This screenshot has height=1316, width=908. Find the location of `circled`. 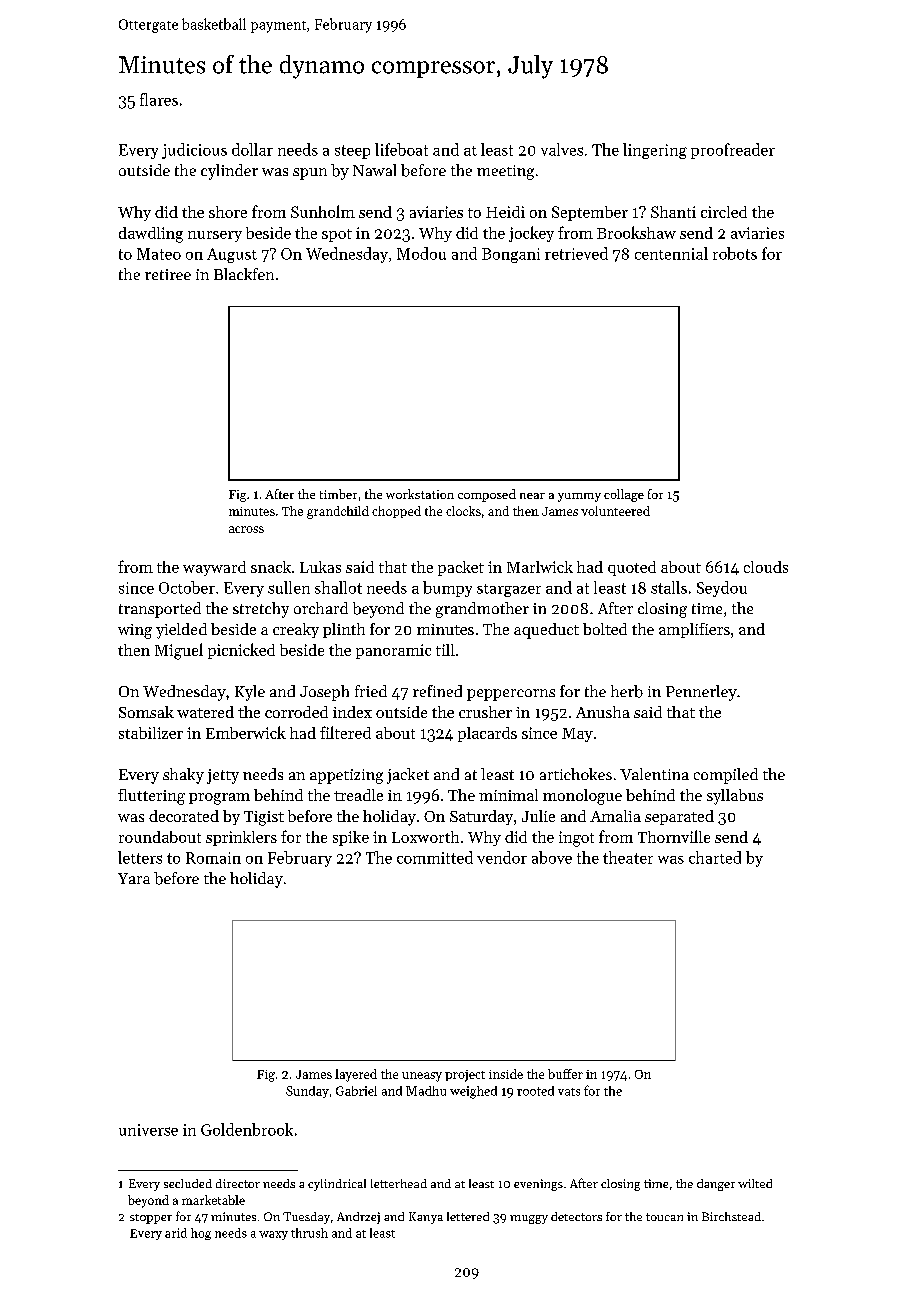

circled is located at coordinates (724, 212).
